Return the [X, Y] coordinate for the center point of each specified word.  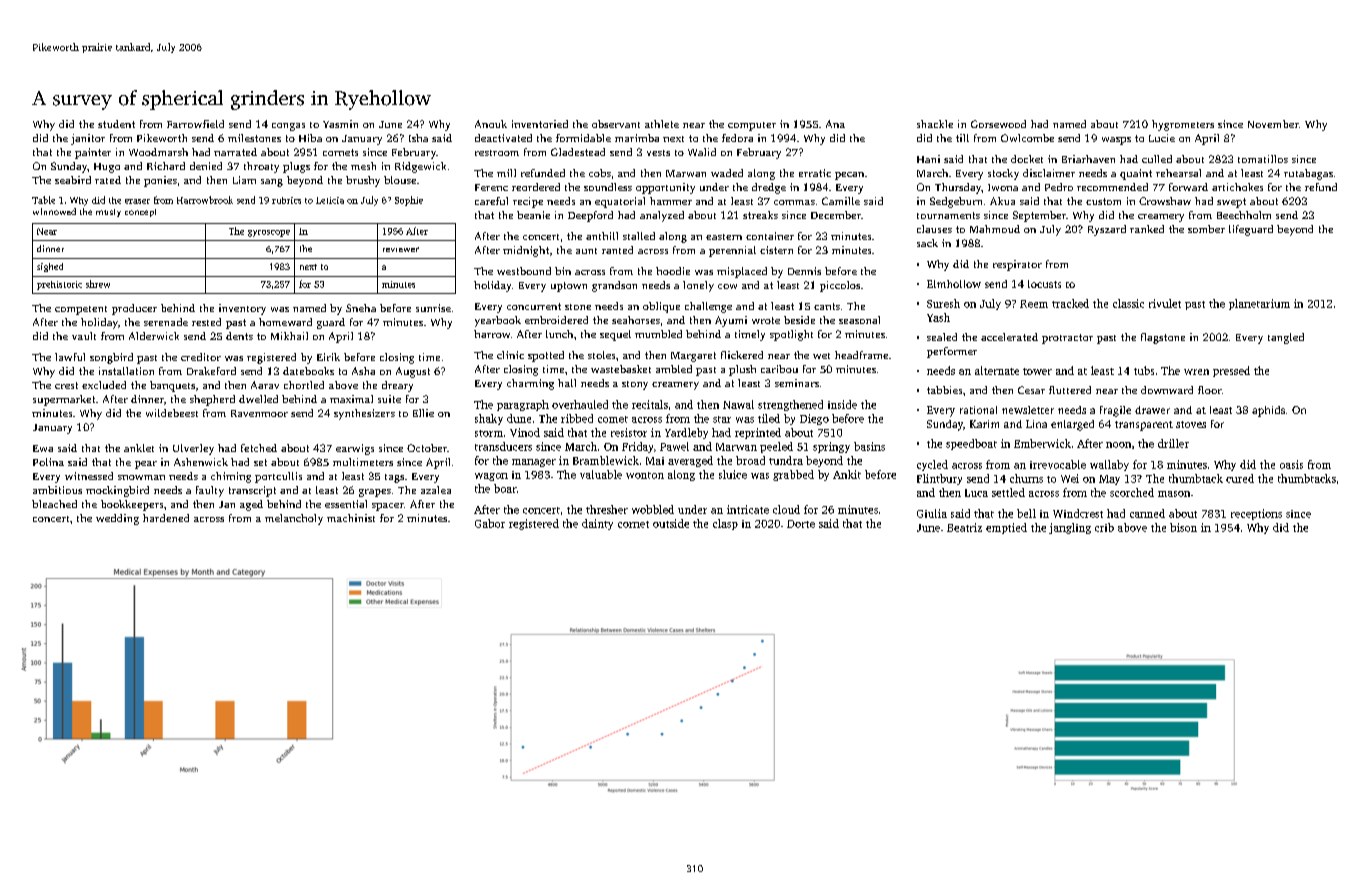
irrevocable [1058, 464]
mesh [363, 166]
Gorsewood [998, 124]
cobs [600, 173]
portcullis [278, 477]
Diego [814, 419]
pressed [1231, 371]
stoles [601, 355]
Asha [363, 371]
